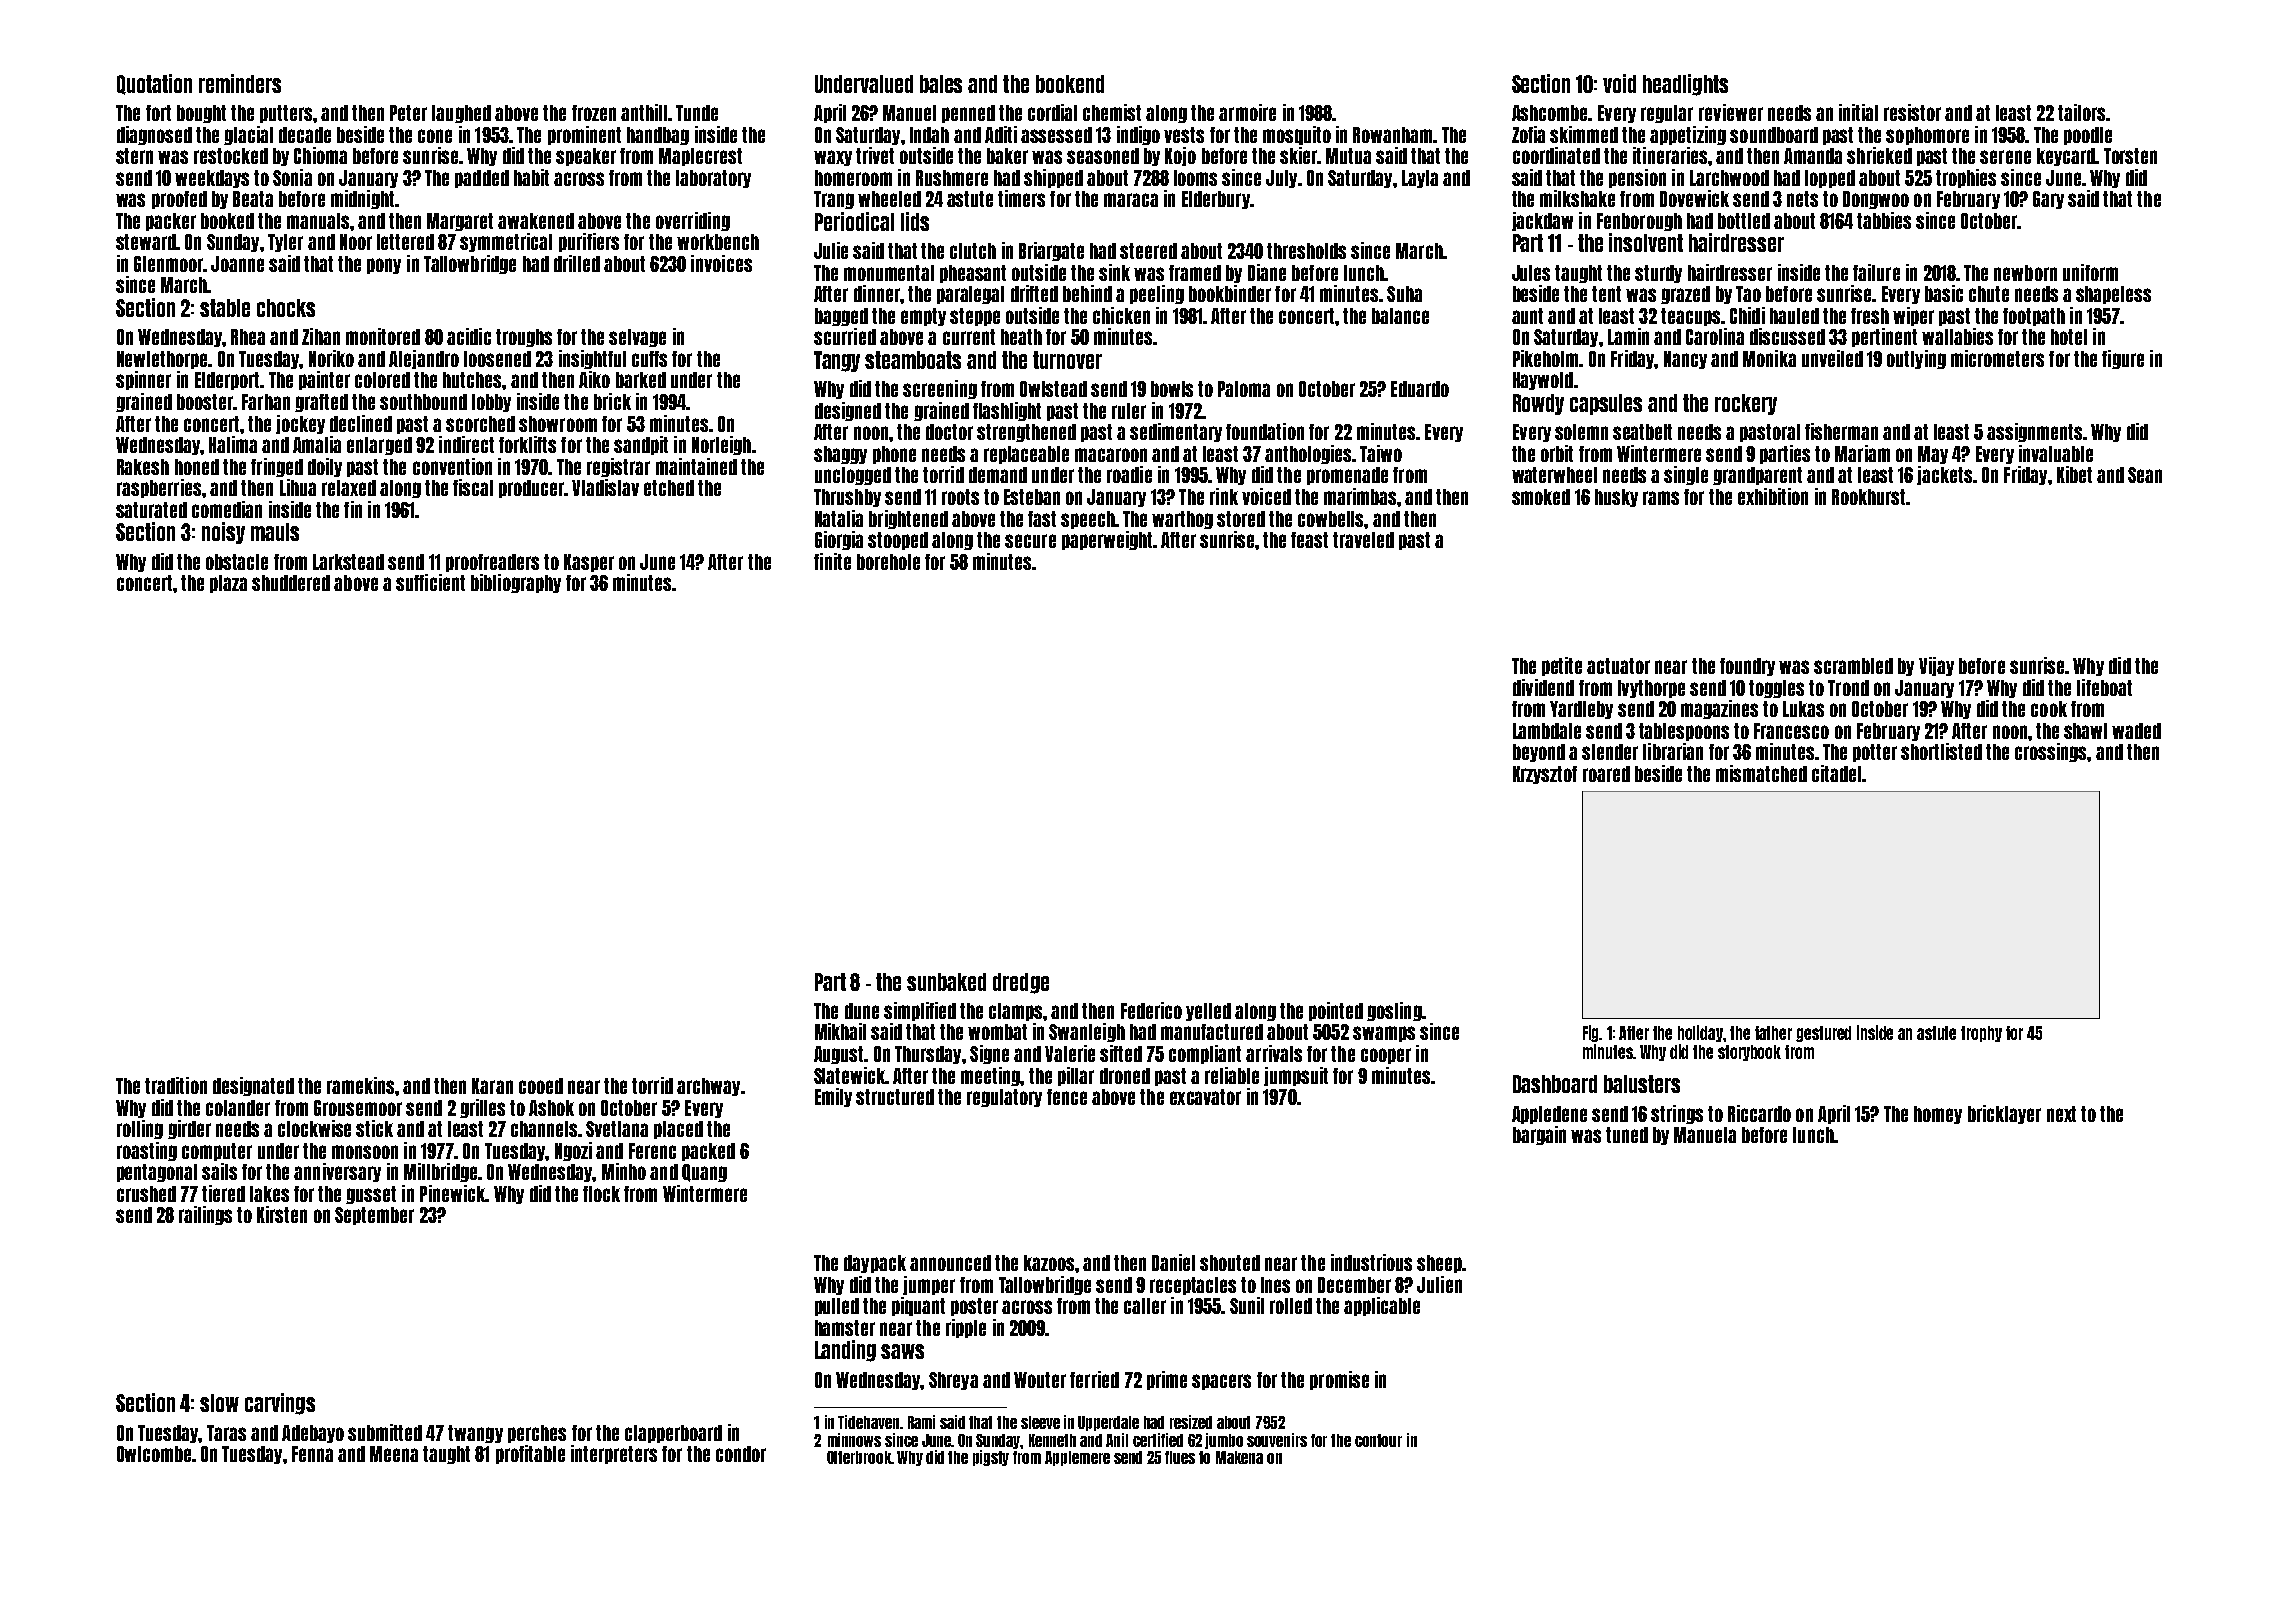  What do you see at coordinates (946, 982) in the document?
I see `sunbaked` at bounding box center [946, 982].
